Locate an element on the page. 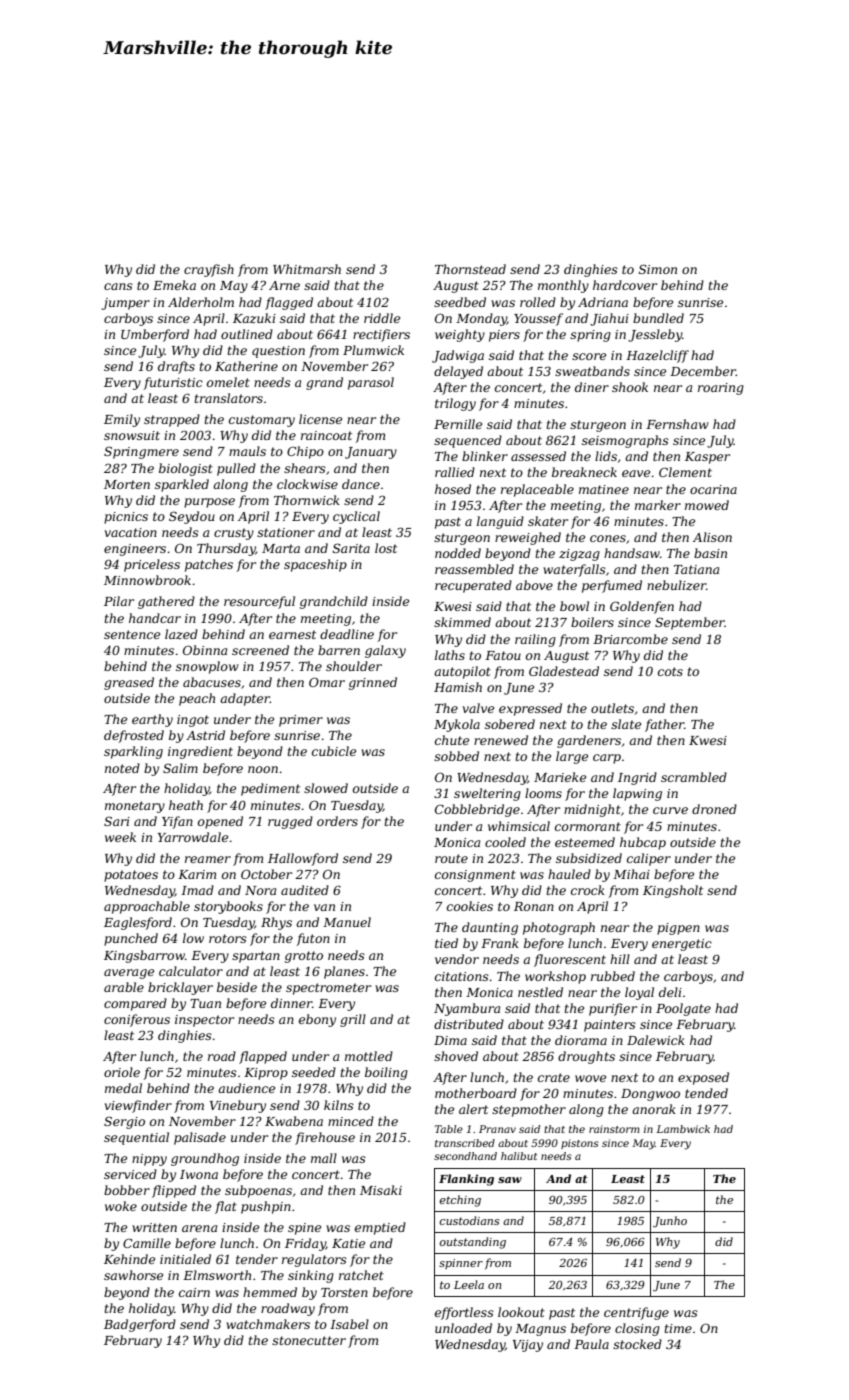 Image resolution: width=849 pixels, height=1400 pixels. approachable is located at coordinates (147, 907).
